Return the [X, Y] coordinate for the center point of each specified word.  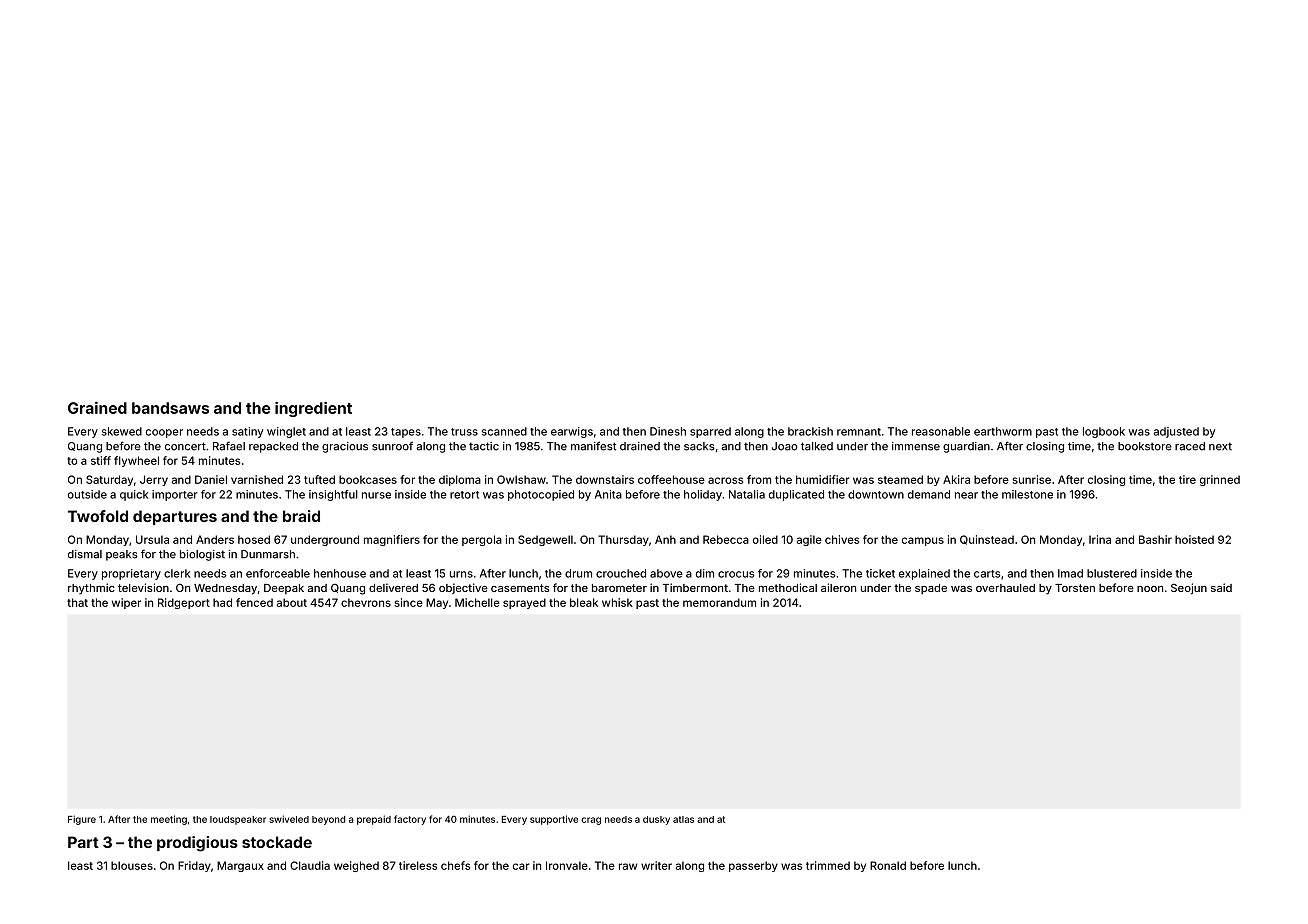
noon [1150, 589]
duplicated [796, 495]
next [1220, 446]
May [437, 603]
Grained [97, 408]
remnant [859, 432]
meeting [169, 820]
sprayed [524, 603]
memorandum [719, 602]
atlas [683, 819]
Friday [194, 866]
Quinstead [987, 540]
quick [134, 495]
